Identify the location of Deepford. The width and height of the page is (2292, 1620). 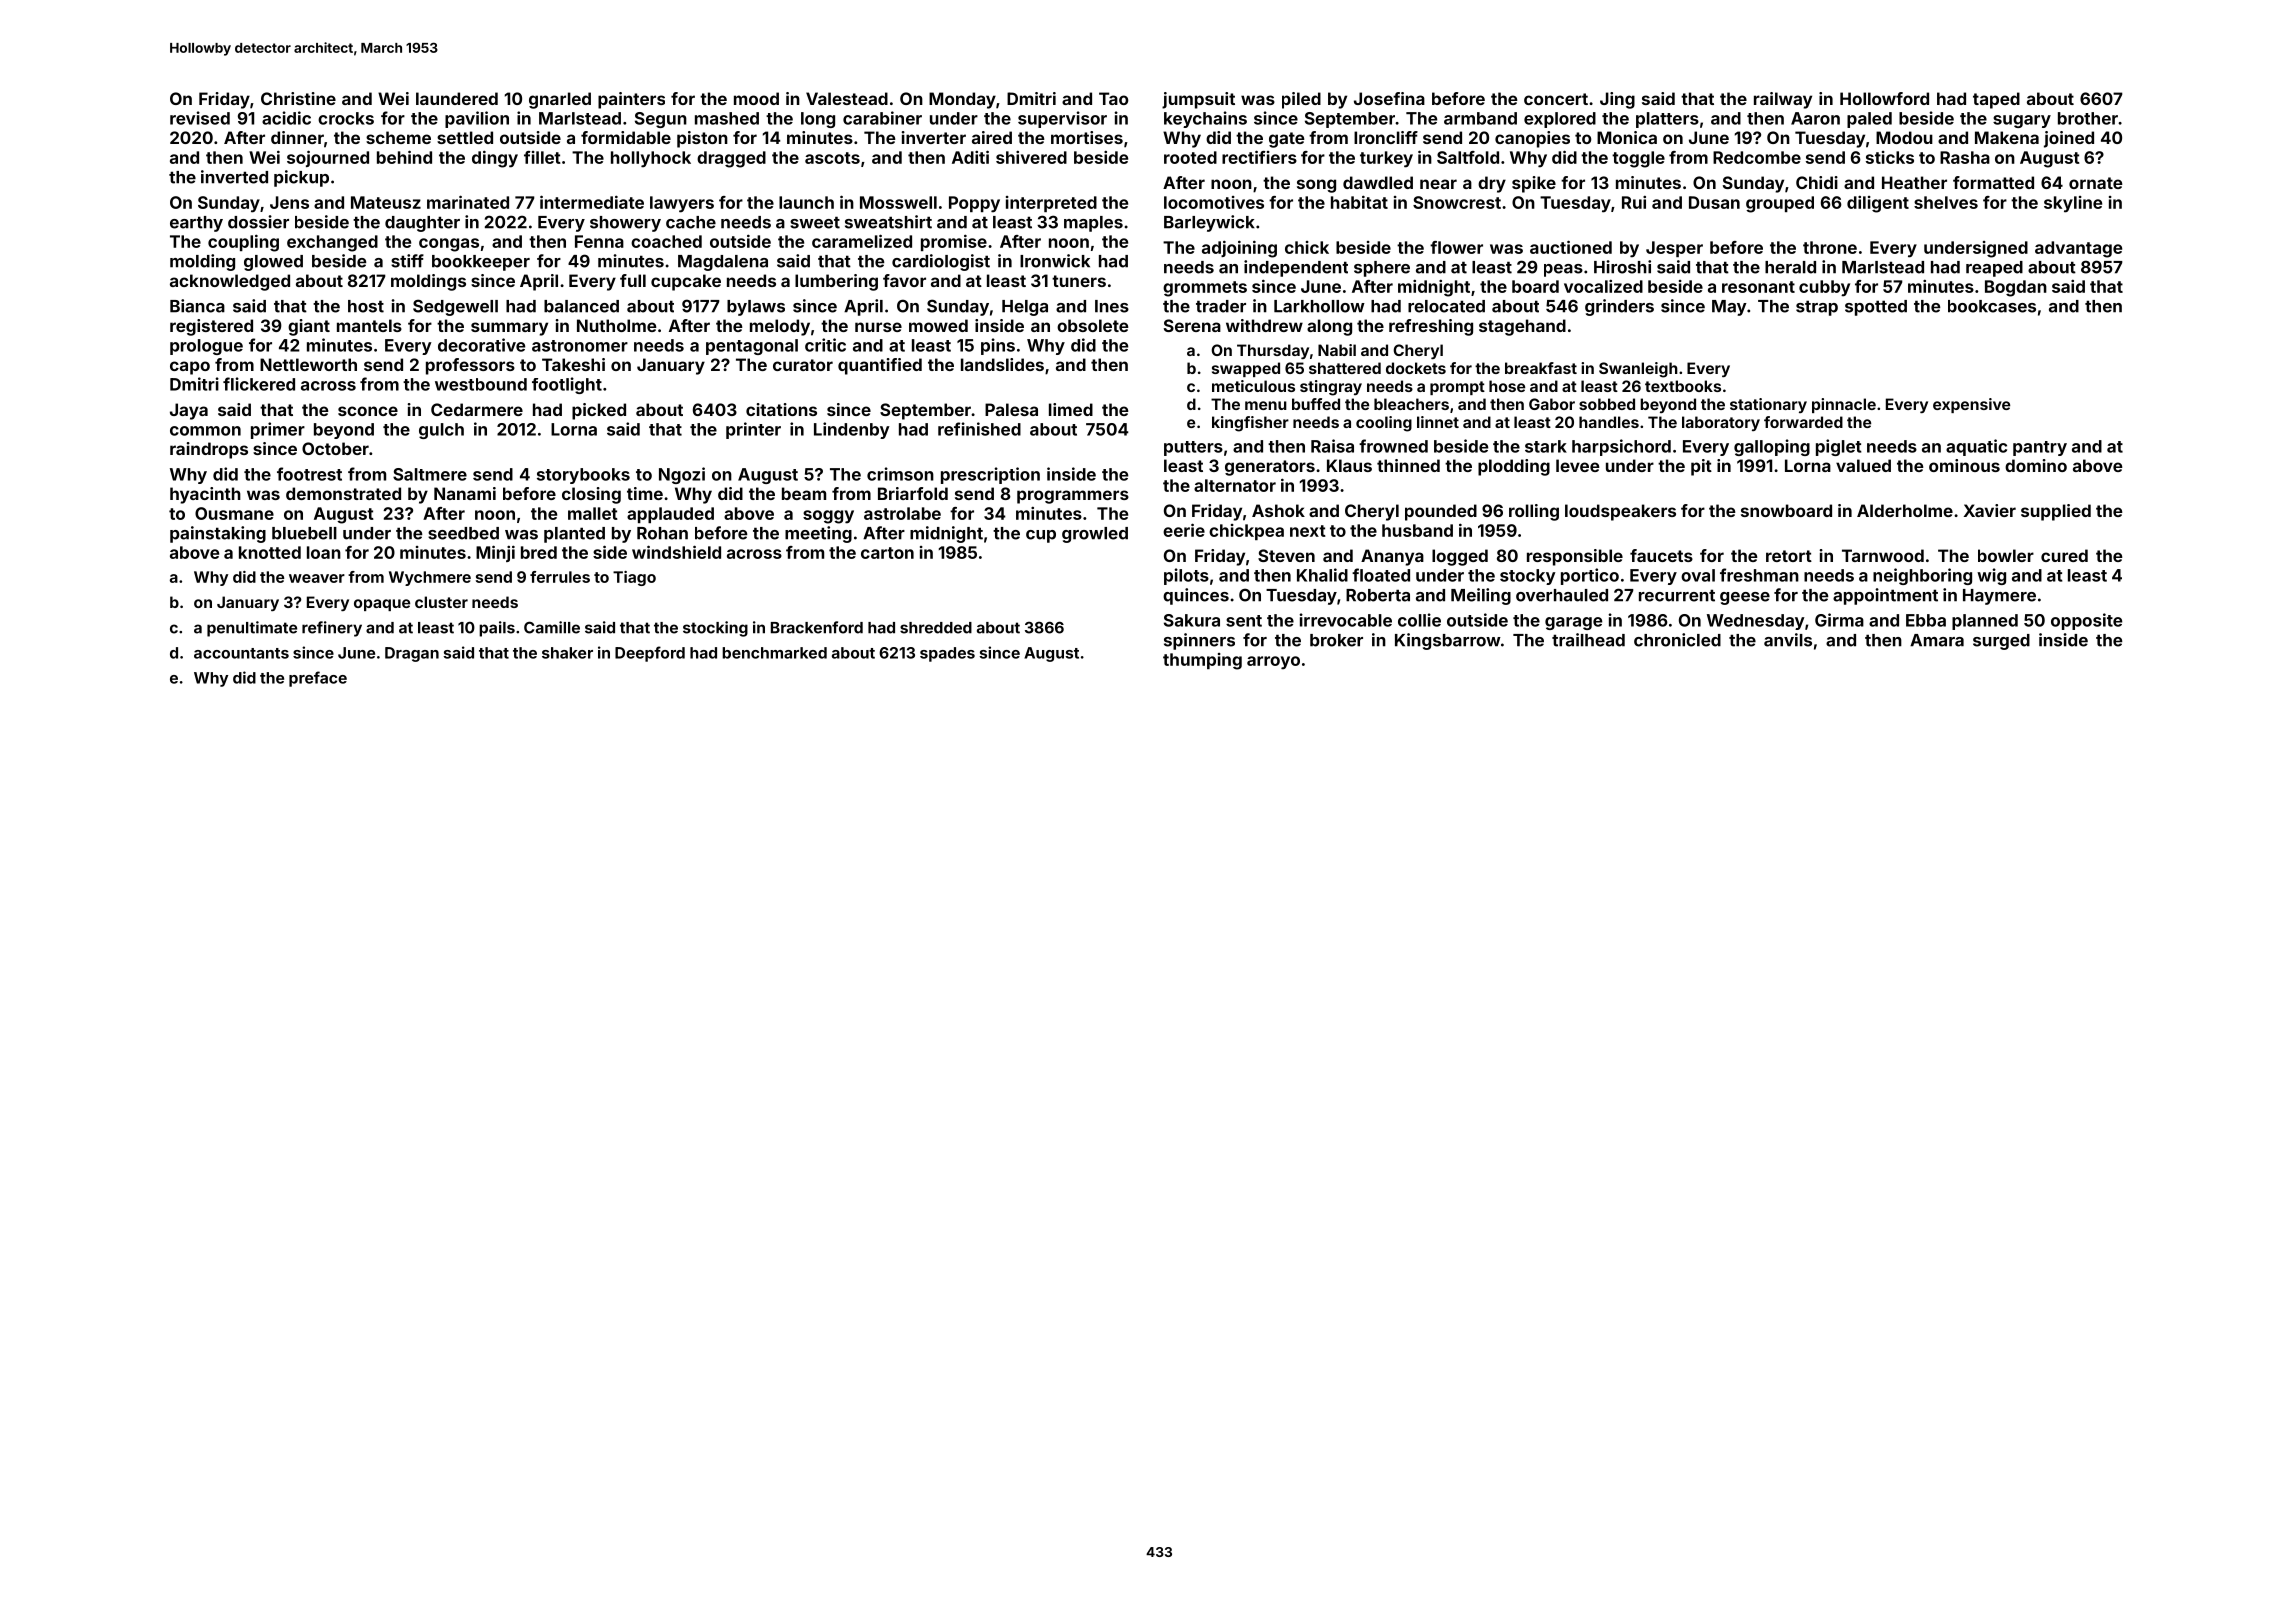
(650, 654).
